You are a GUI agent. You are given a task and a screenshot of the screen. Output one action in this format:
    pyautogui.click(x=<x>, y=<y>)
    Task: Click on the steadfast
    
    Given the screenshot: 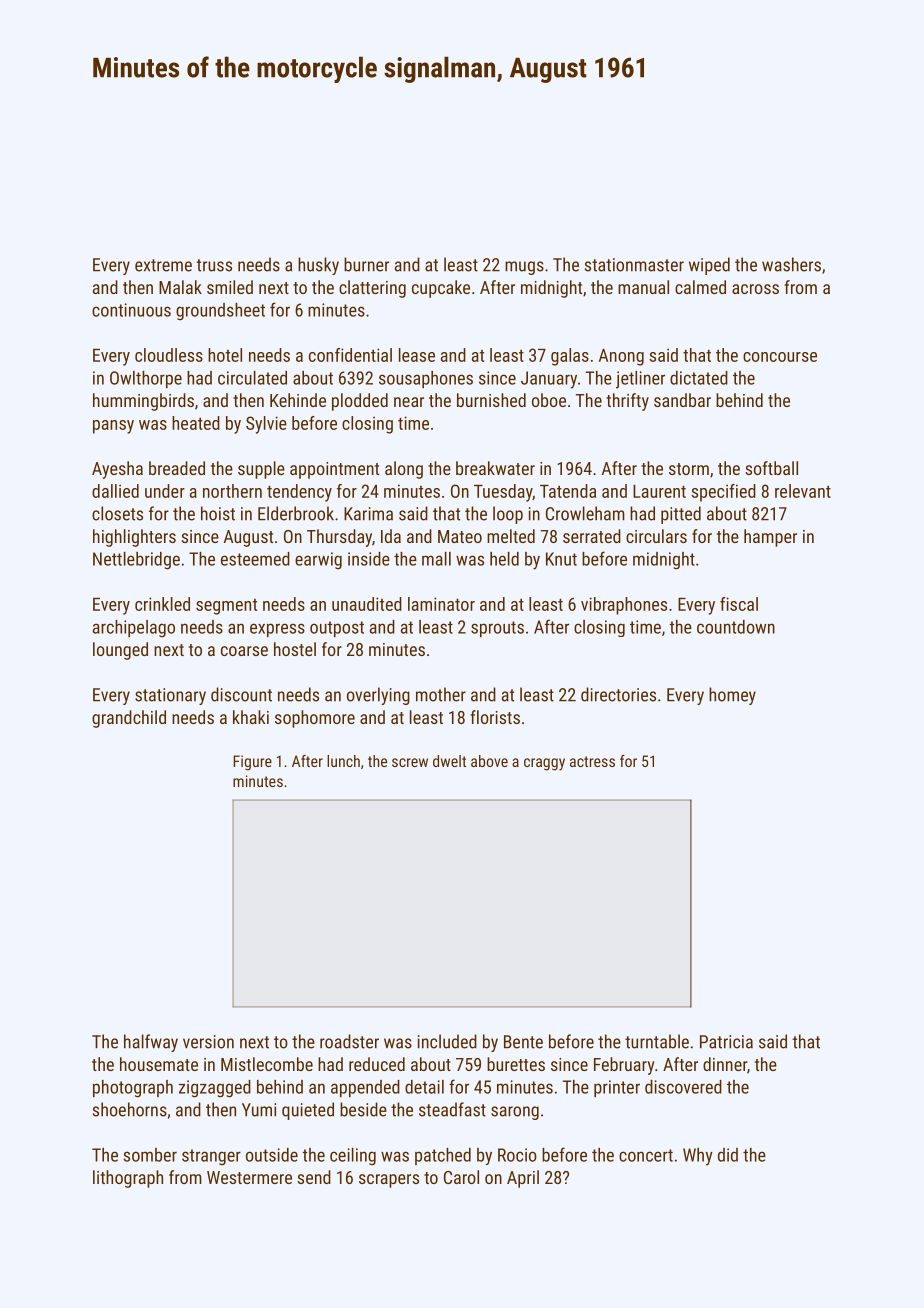 What is the action you would take?
    pyautogui.click(x=452, y=1109)
